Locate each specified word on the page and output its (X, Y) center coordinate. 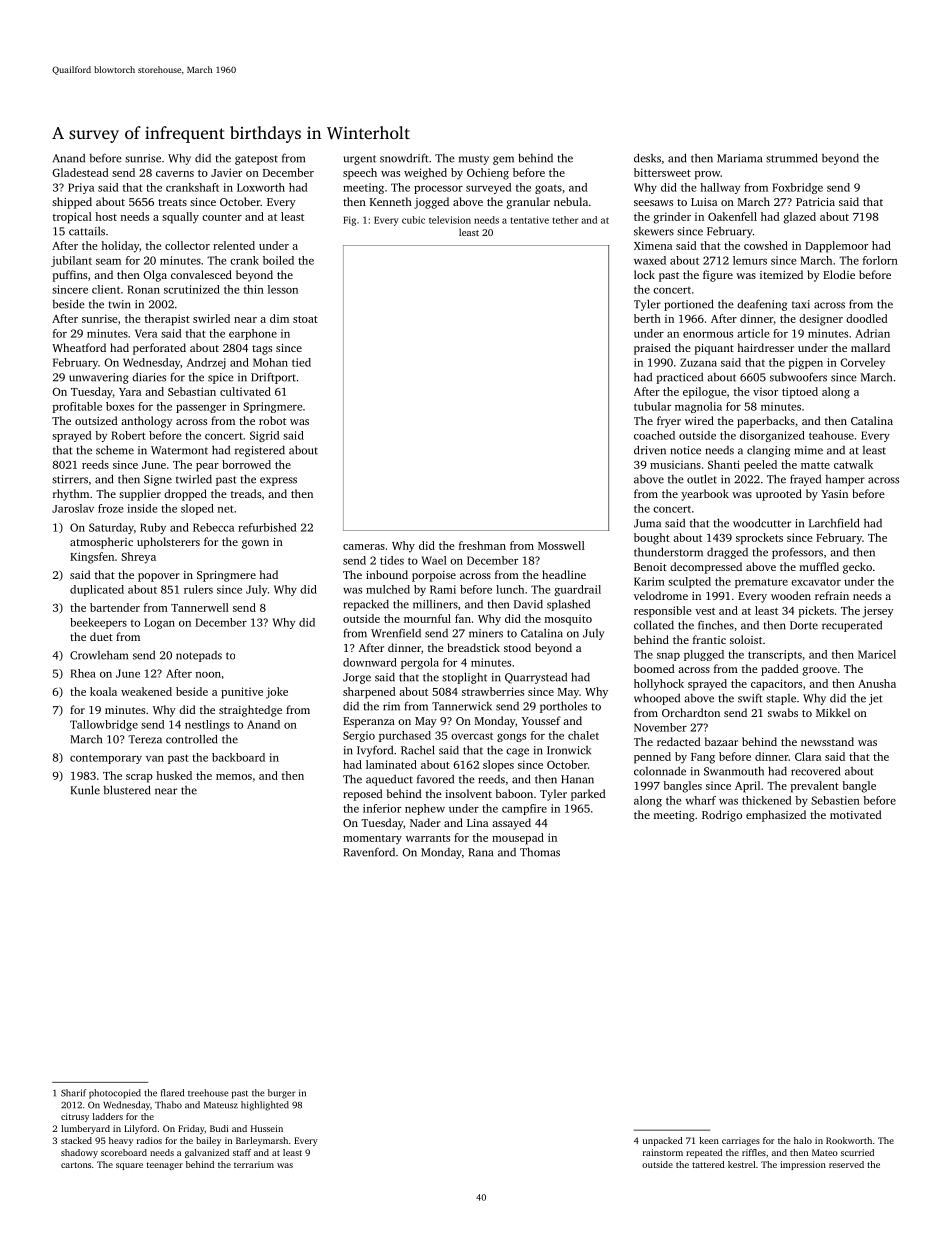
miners (486, 633)
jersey (878, 612)
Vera (146, 333)
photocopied (115, 1094)
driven (650, 450)
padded (780, 670)
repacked (366, 605)
